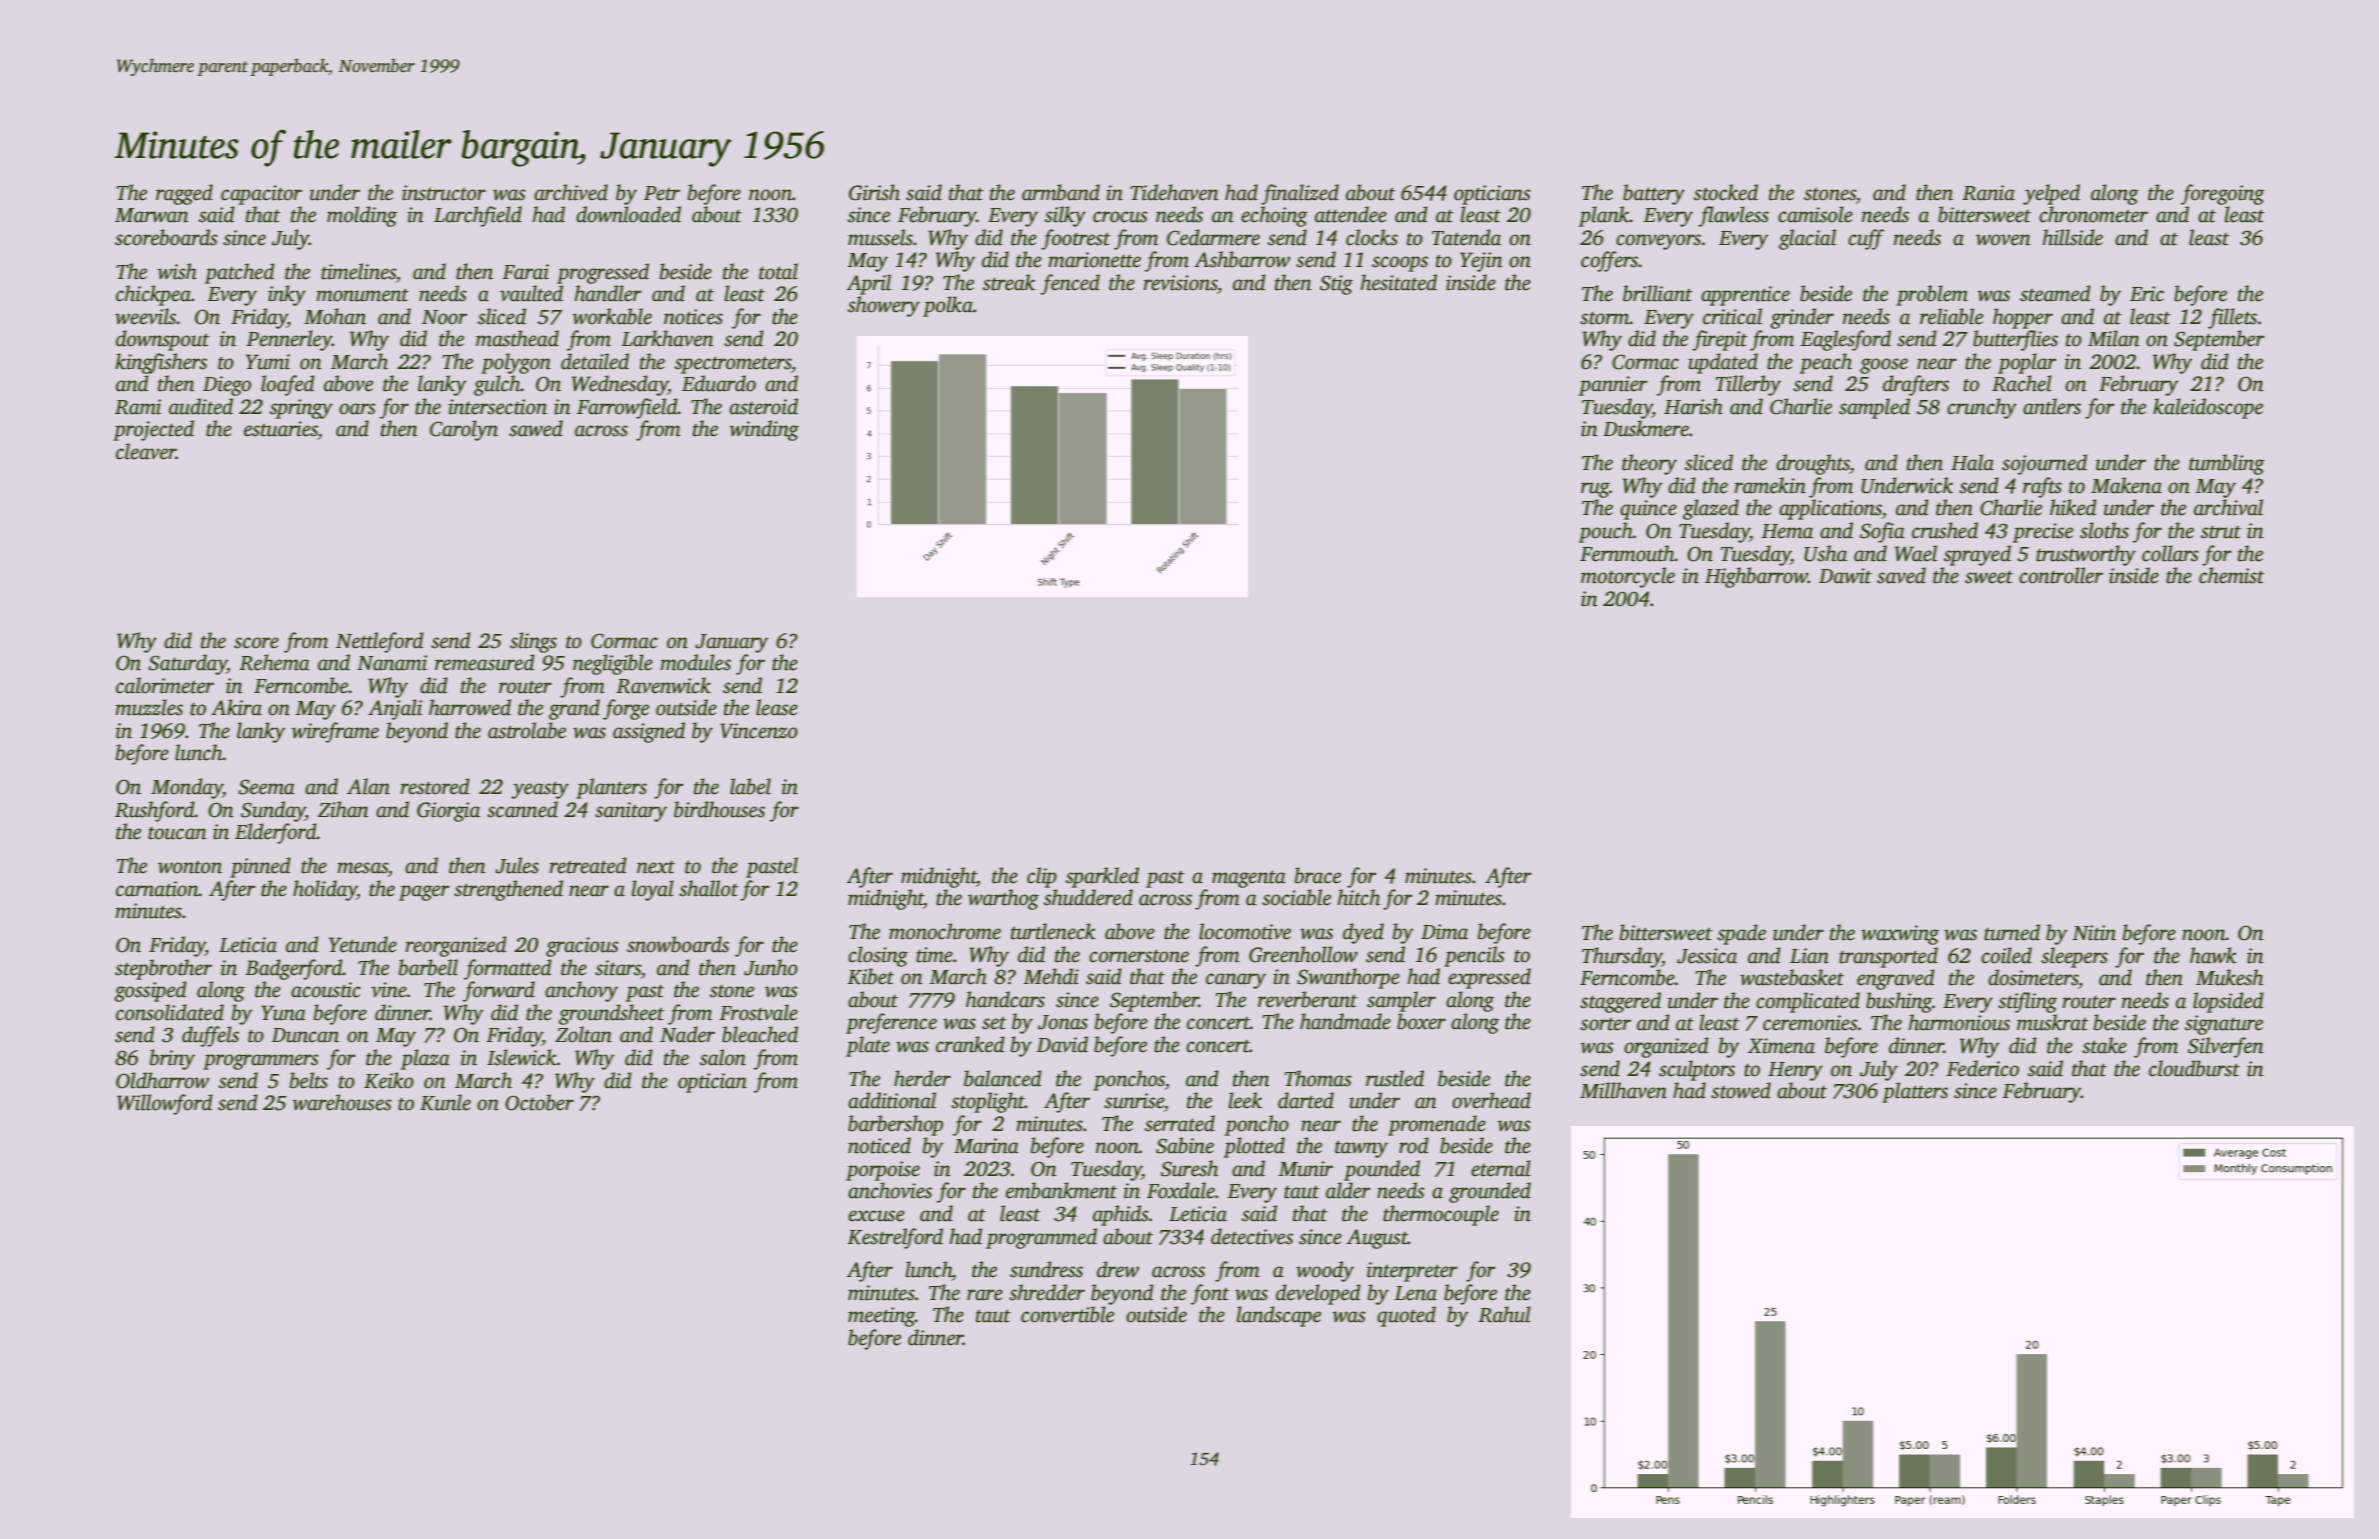  What do you see at coordinates (1348, 978) in the screenshot?
I see `Swanthorpe` at bounding box center [1348, 978].
